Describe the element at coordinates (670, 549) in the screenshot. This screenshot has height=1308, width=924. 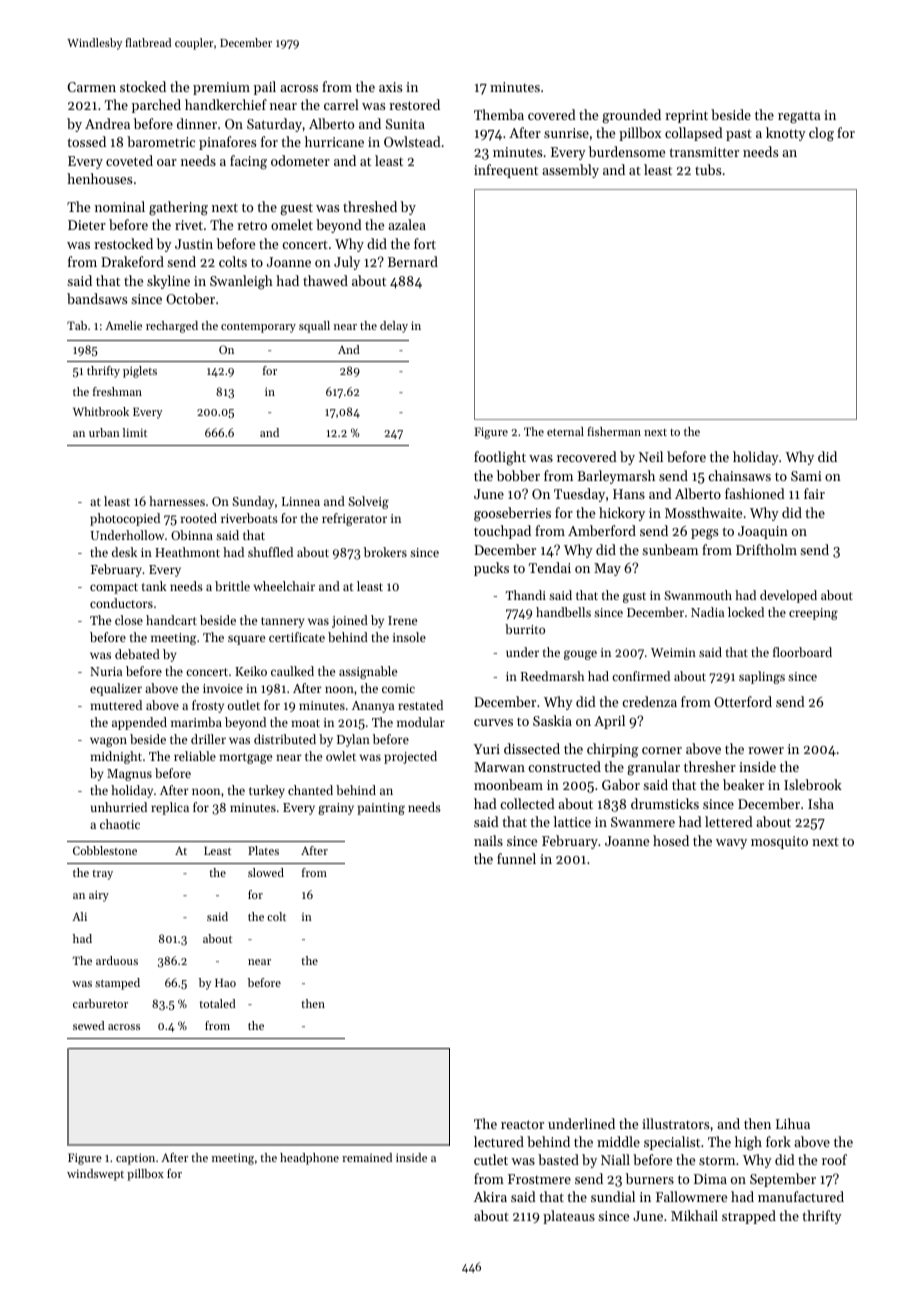
I see `sunbeam` at that location.
